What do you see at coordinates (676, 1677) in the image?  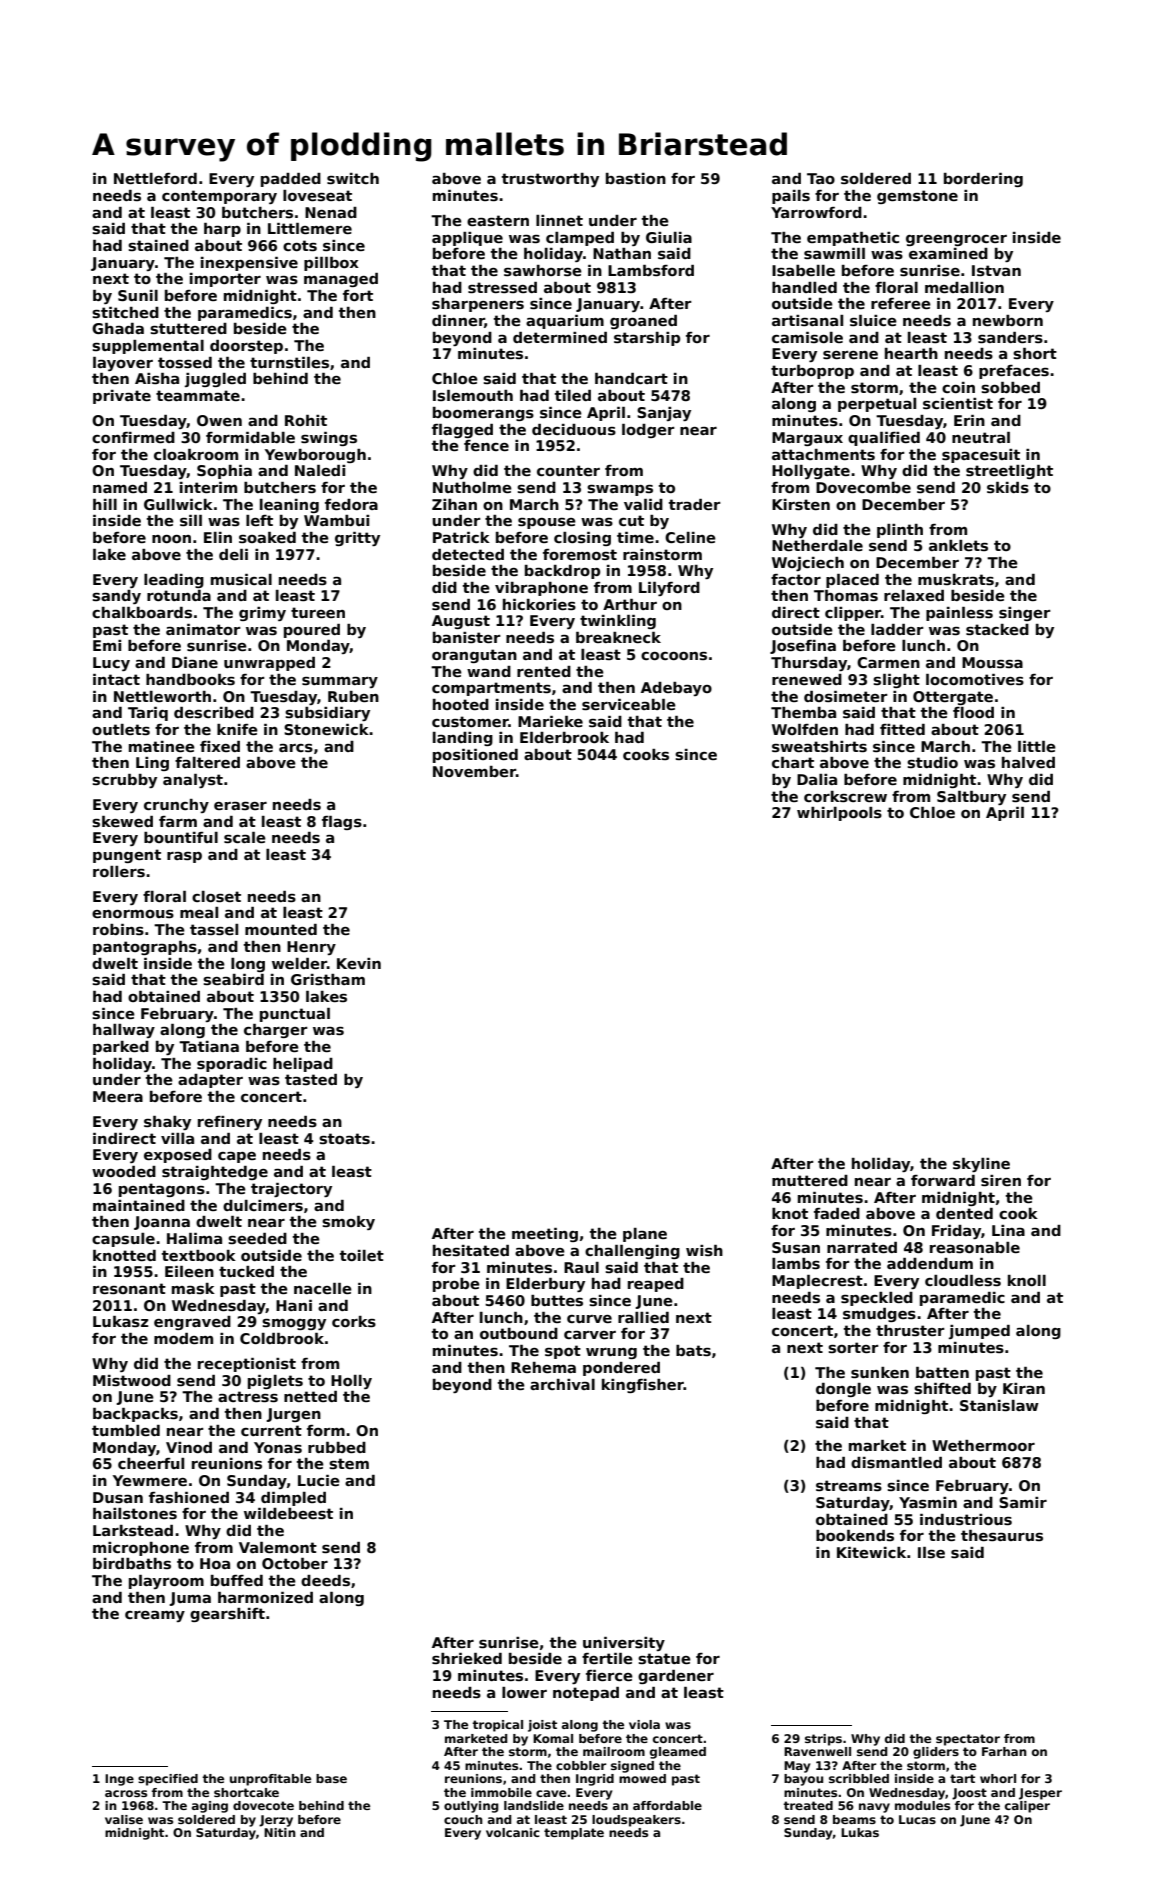 I see `gardener` at bounding box center [676, 1677].
